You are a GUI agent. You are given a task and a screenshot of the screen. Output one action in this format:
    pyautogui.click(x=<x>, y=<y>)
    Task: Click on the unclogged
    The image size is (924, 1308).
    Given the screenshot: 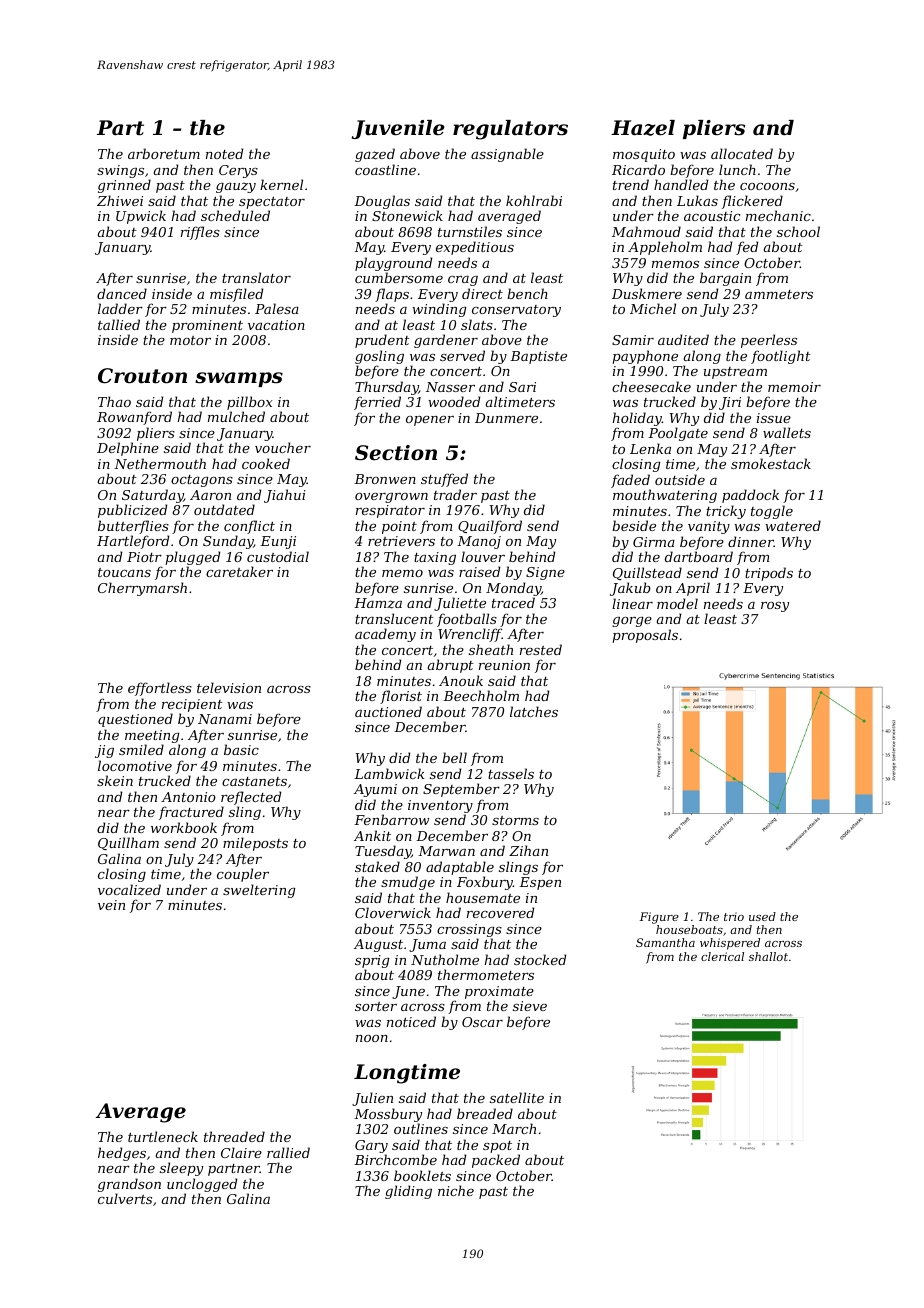 What is the action you would take?
    pyautogui.click(x=202, y=1185)
